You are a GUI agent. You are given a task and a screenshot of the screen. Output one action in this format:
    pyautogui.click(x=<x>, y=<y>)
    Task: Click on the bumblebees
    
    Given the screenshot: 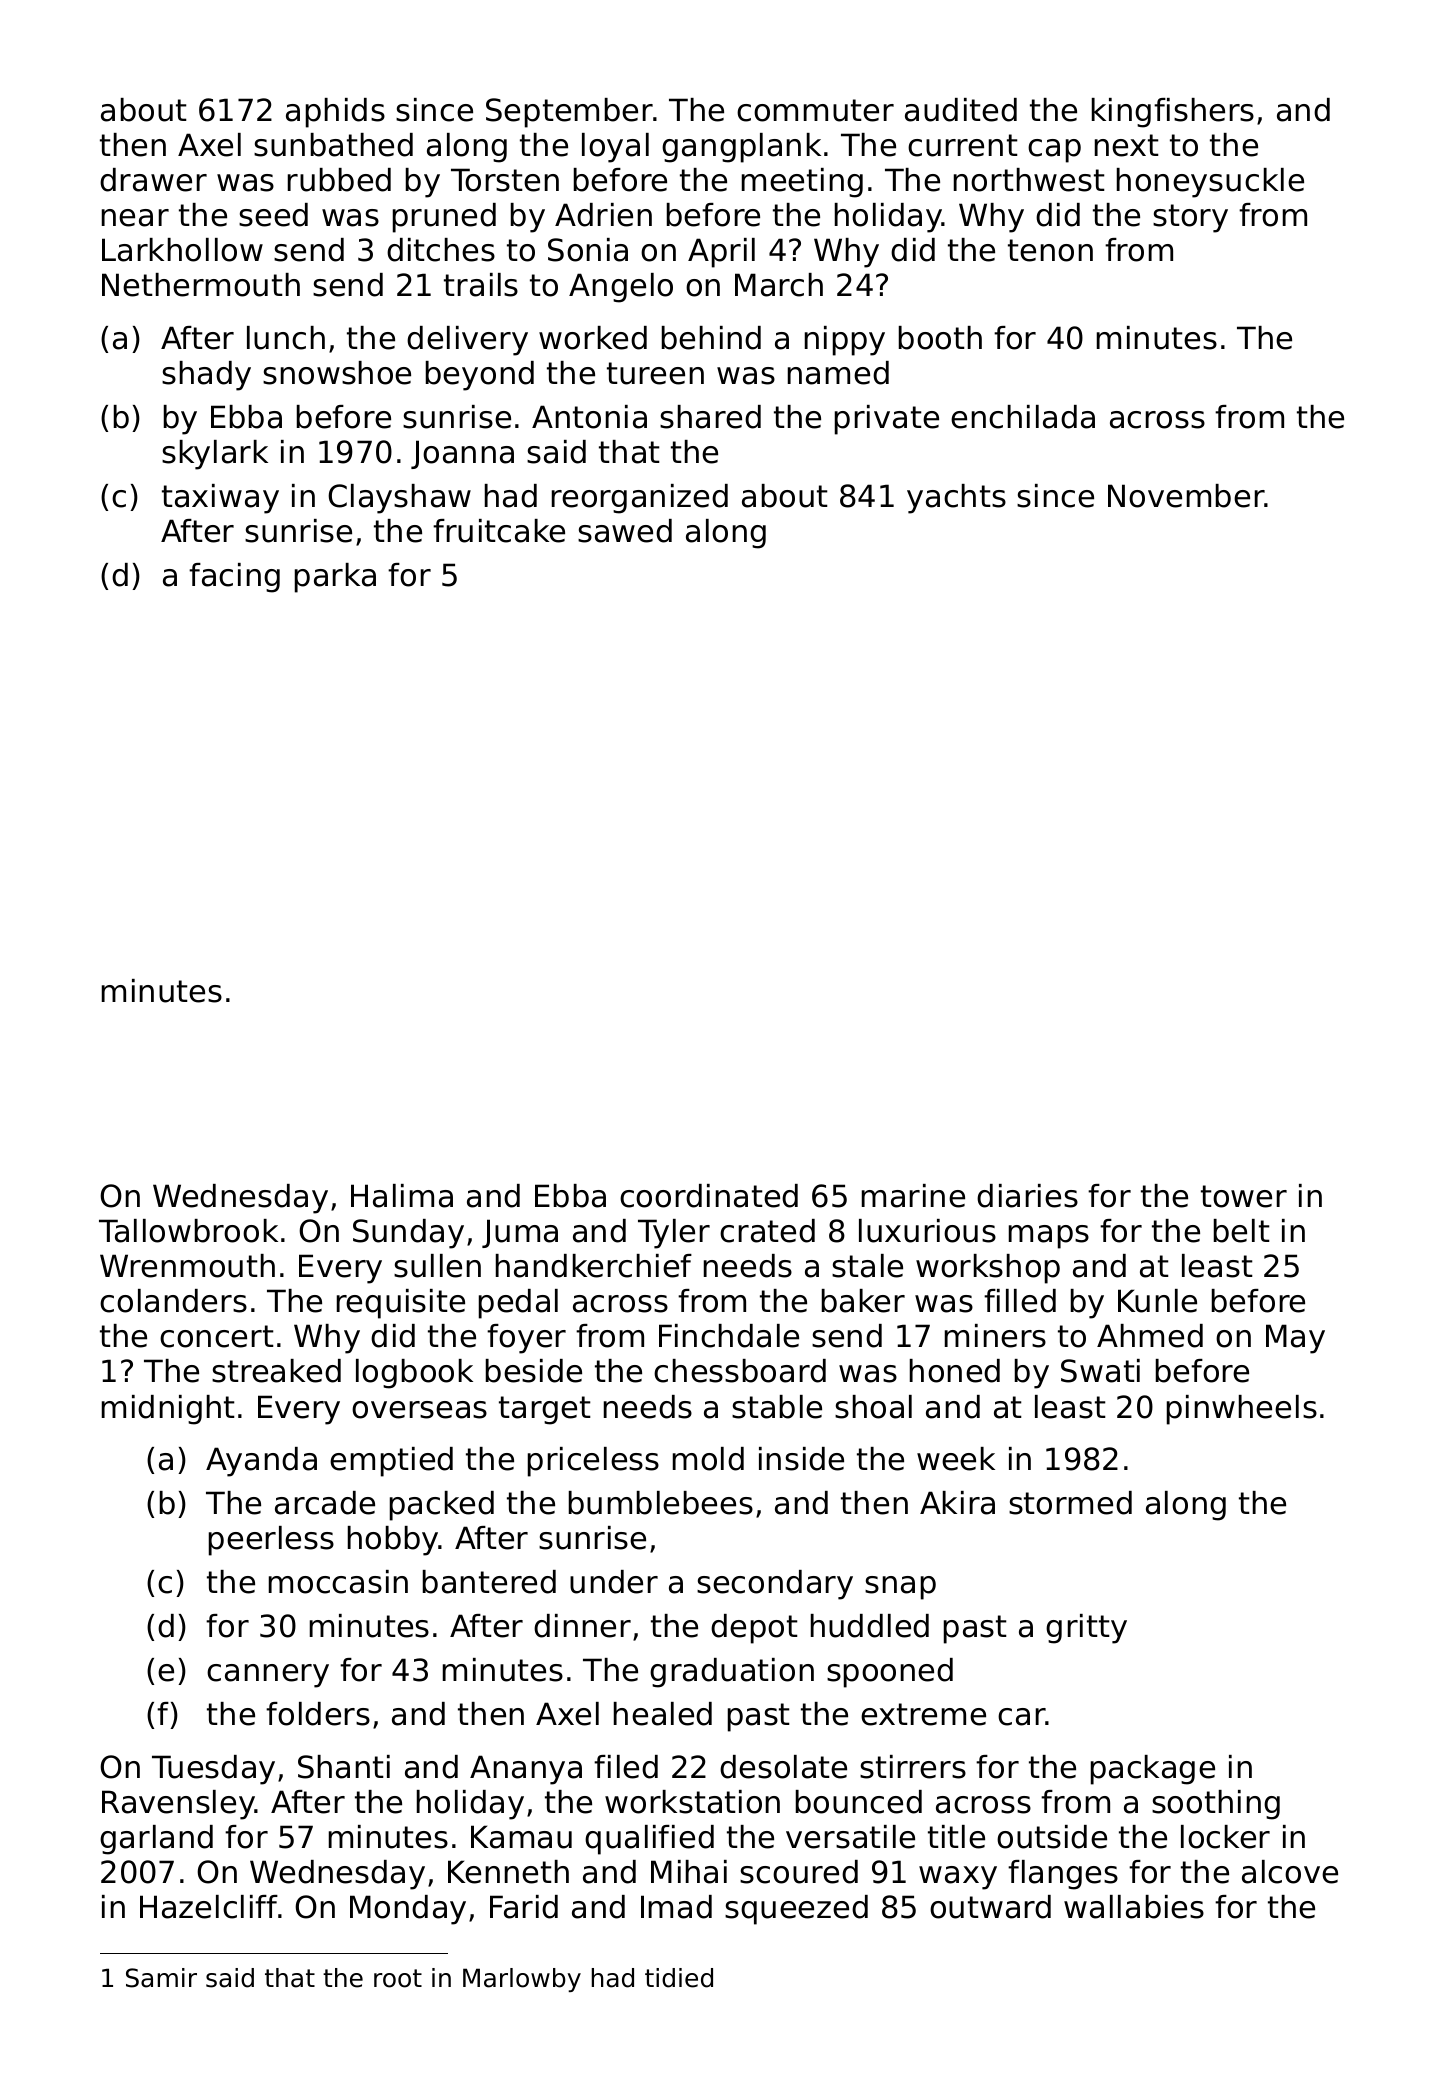 What is the action you would take?
    pyautogui.click(x=661, y=1503)
